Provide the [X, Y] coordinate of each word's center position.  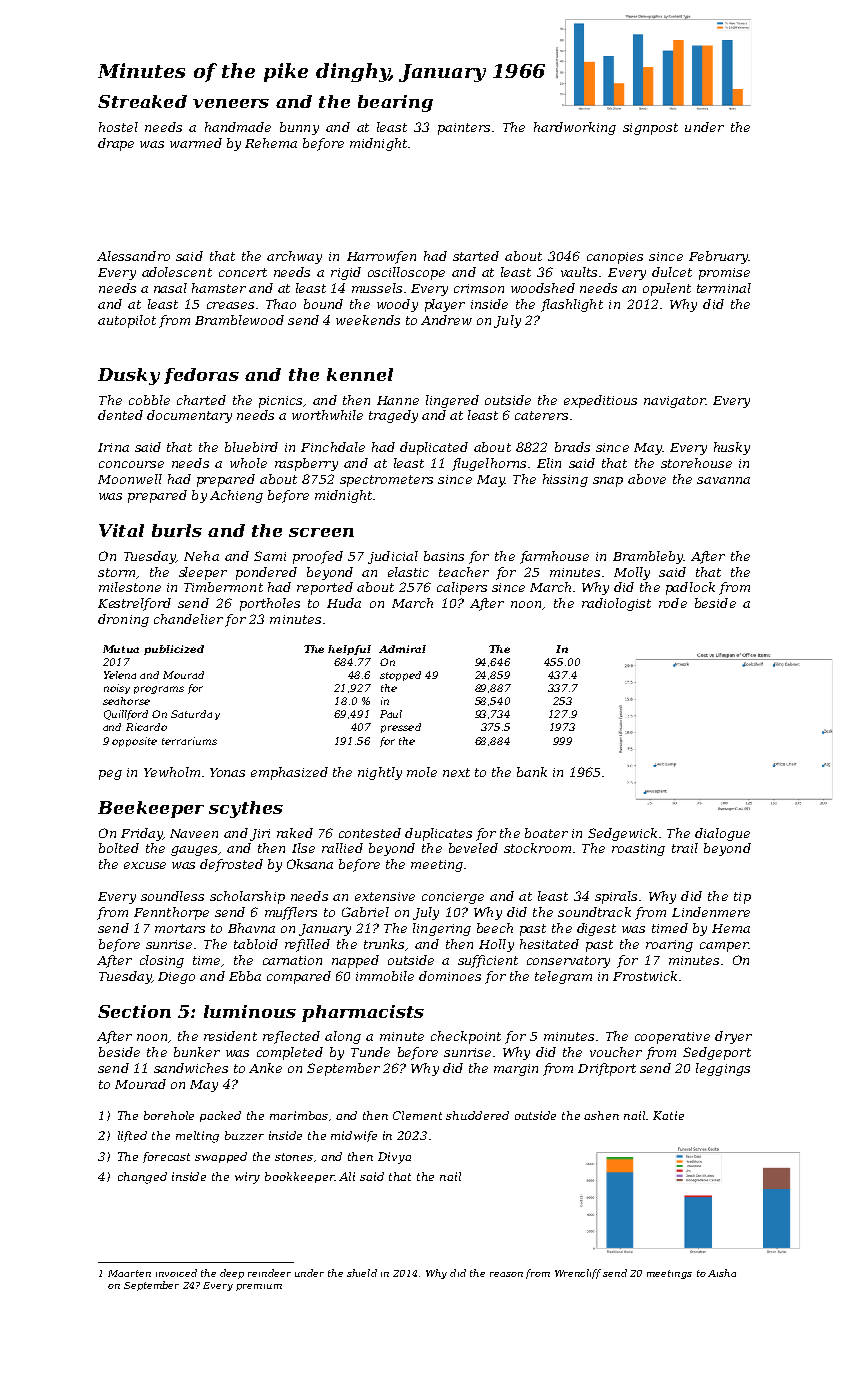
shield [362, 1273]
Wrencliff [578, 1274]
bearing [395, 103]
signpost [650, 129]
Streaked [142, 101]
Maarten [129, 1273]
